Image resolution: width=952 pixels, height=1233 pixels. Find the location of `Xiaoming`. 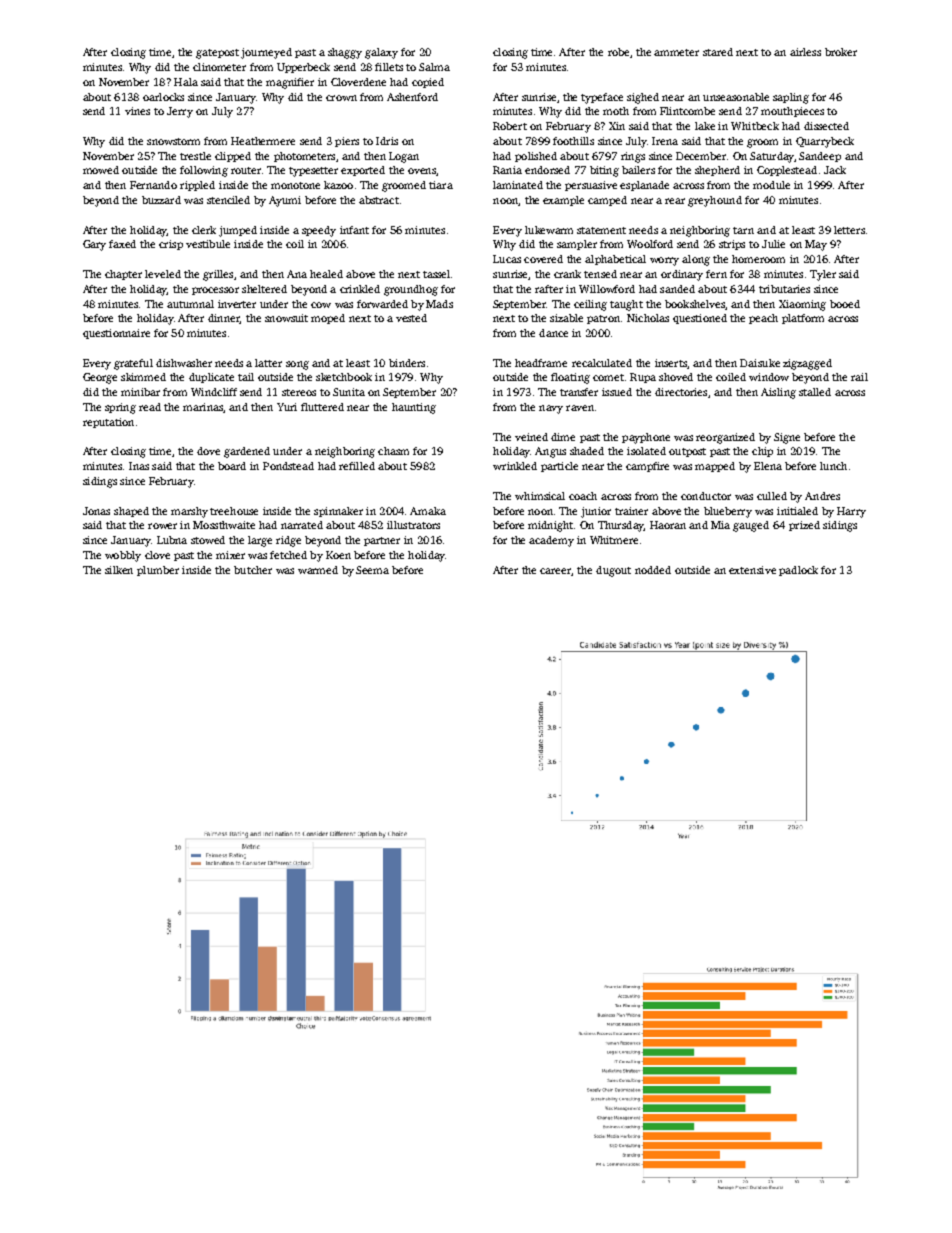

Xiaoming is located at coordinates (802, 305).
